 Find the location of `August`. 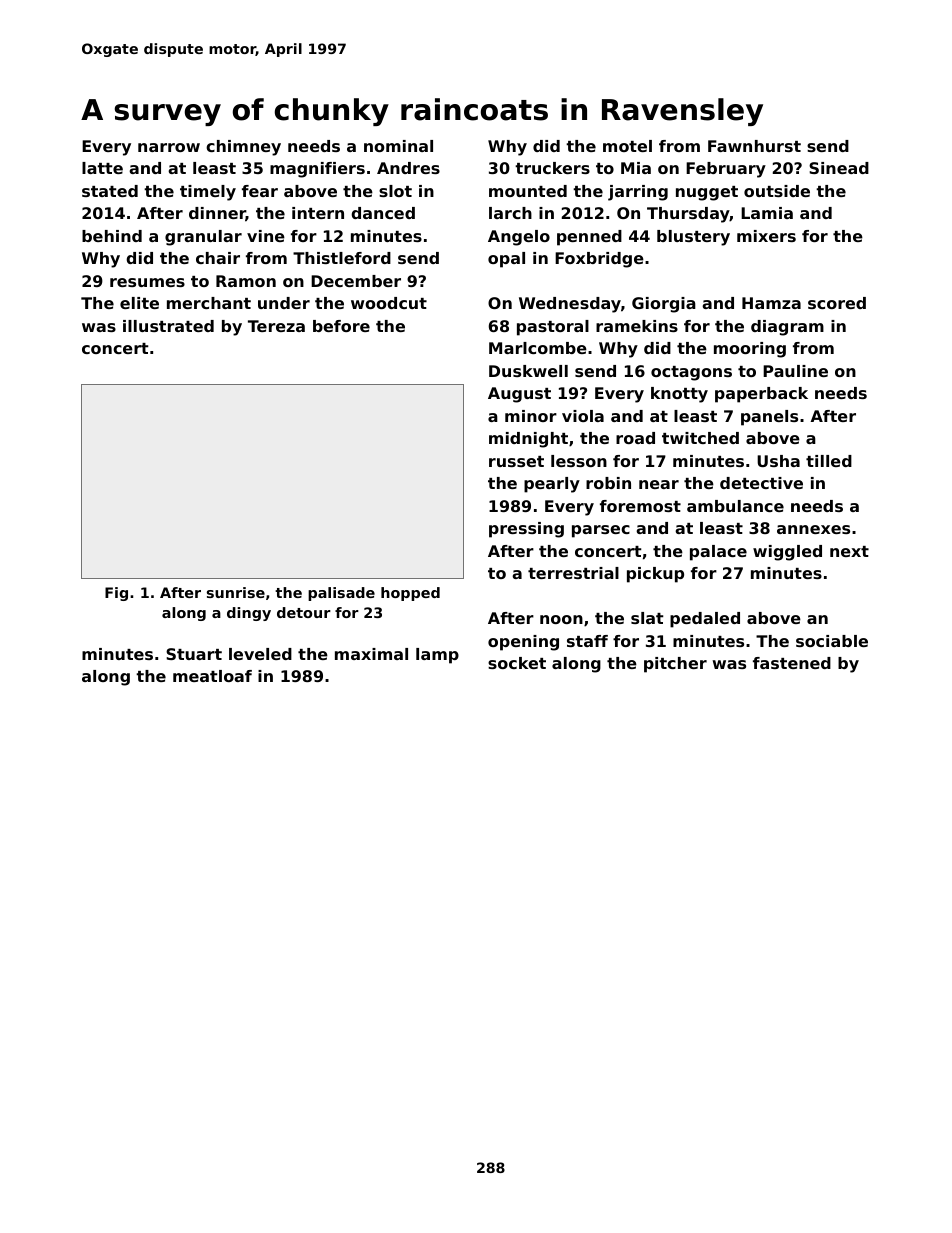

August is located at coordinates (519, 395).
